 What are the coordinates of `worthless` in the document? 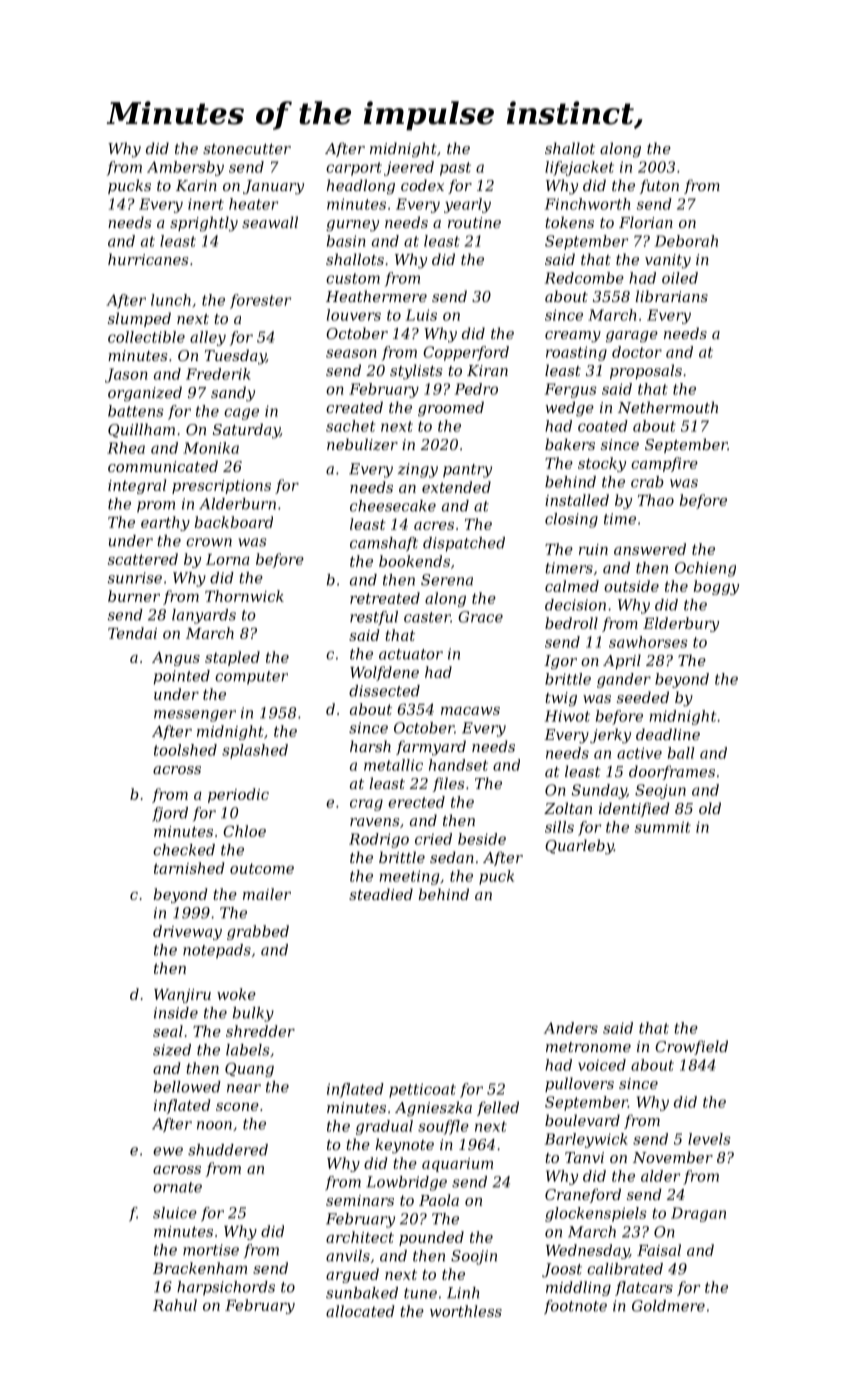 It's located at (466, 1311).
